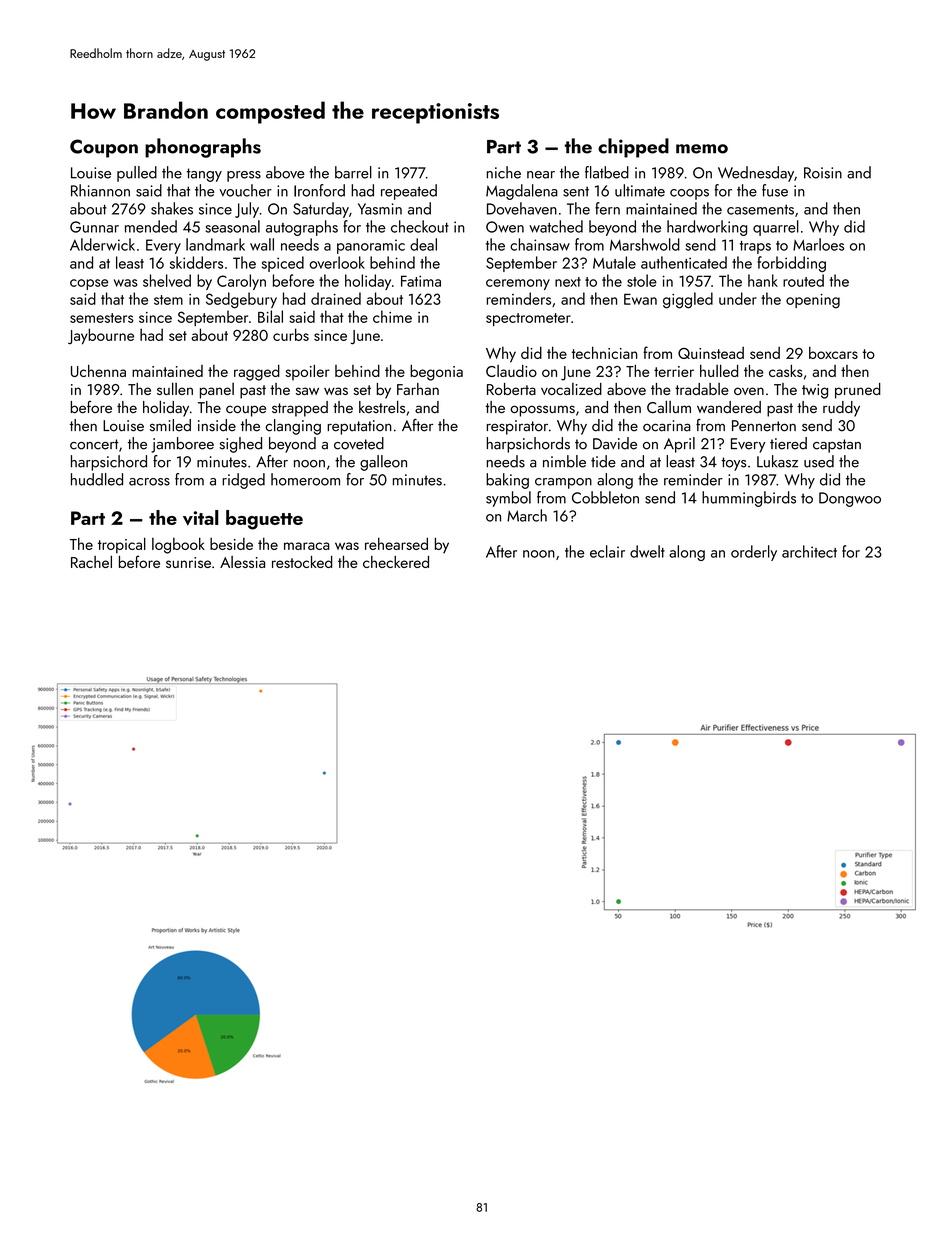 Image resolution: width=952 pixels, height=1233 pixels. What do you see at coordinates (396, 562) in the screenshot?
I see `checkered` at bounding box center [396, 562].
